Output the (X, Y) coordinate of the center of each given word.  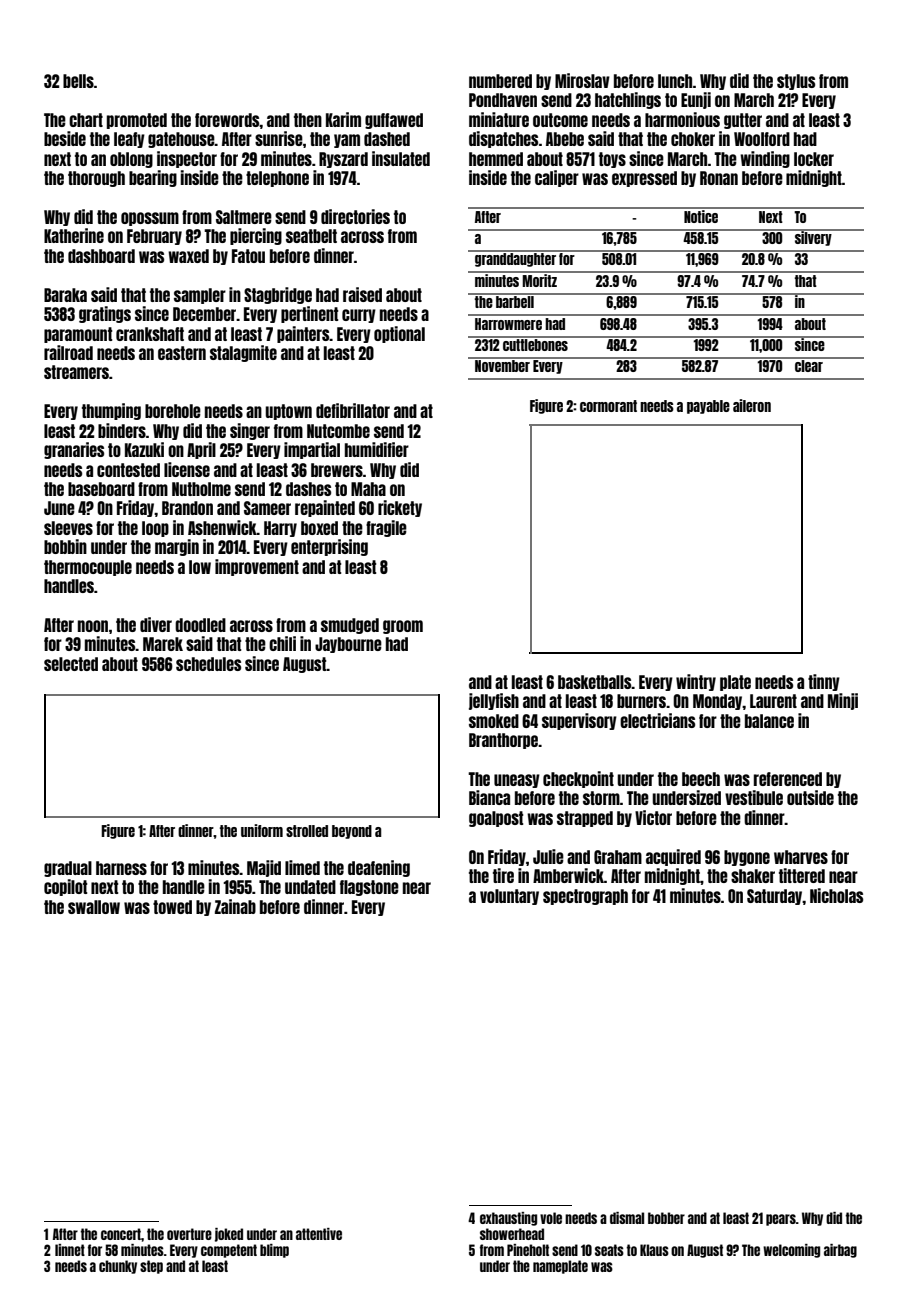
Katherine (74, 235)
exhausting (508, 1219)
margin (177, 547)
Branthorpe (503, 741)
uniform (262, 830)
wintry (696, 682)
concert (121, 1234)
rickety (400, 508)
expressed (644, 179)
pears (781, 1220)
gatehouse (181, 140)
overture (189, 1234)
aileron (752, 405)
